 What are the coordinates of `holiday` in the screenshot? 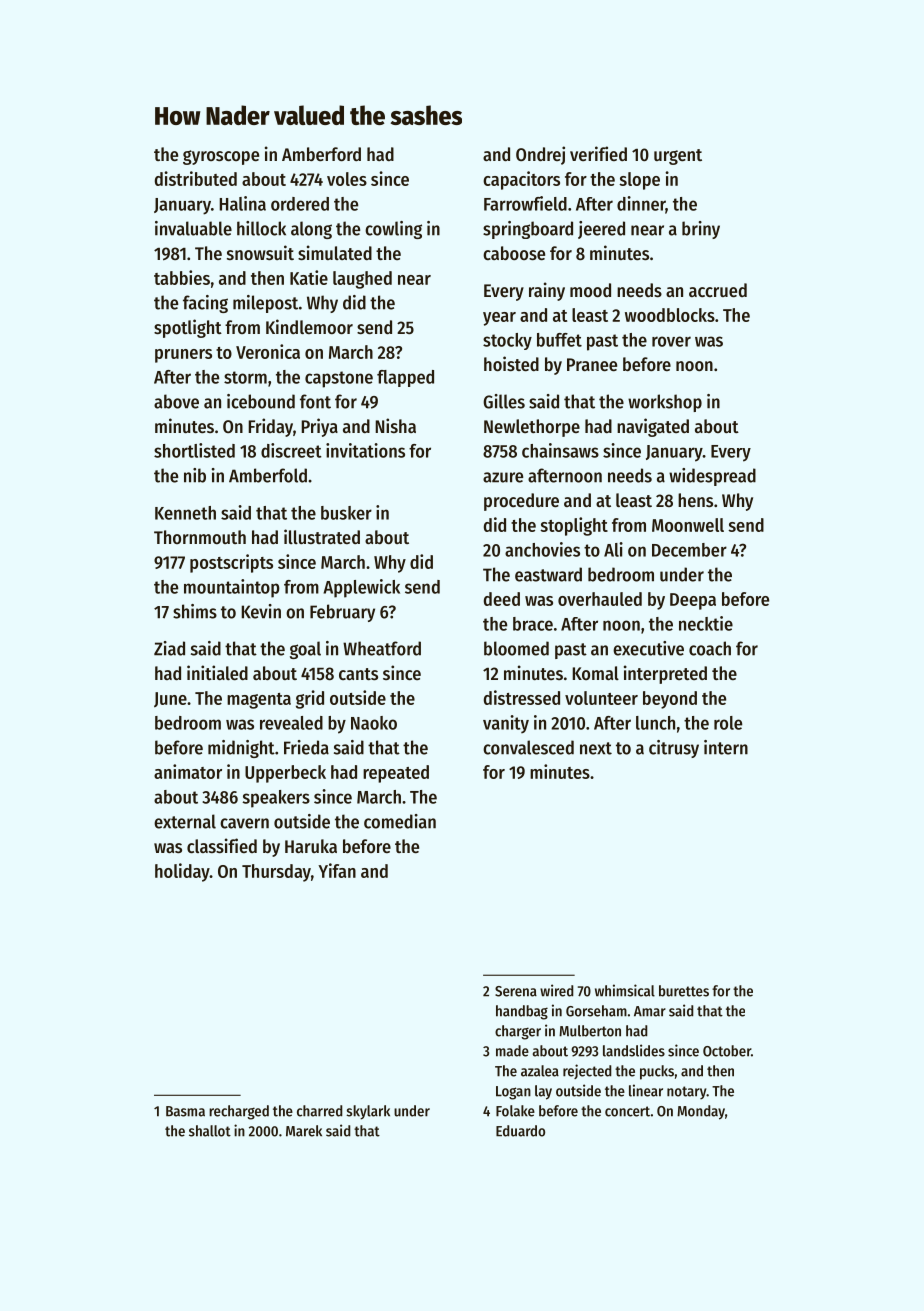 It's located at (182, 872).
